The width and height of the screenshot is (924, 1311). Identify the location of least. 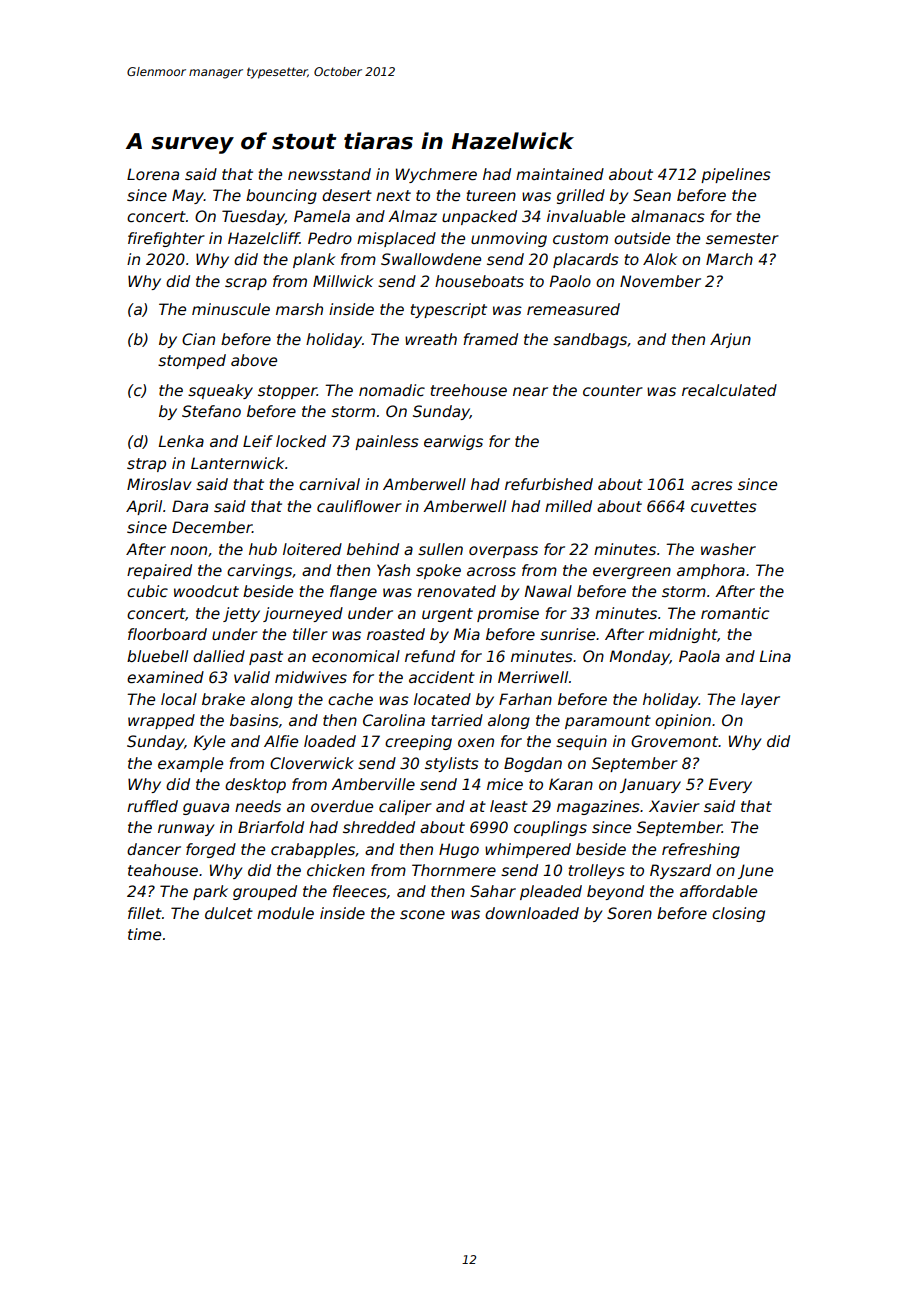
(509, 806).
